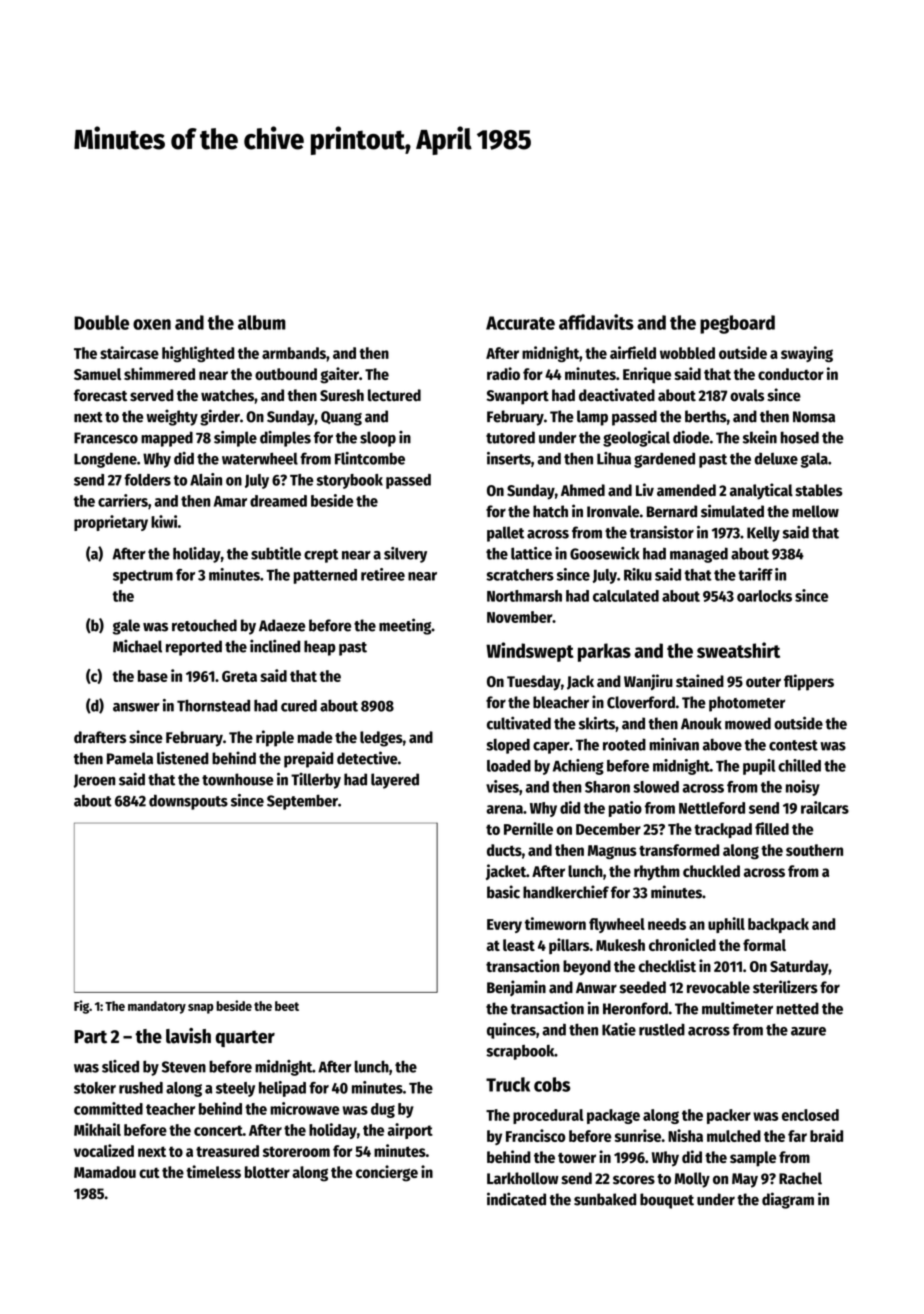 This page has width=924, height=1314. What do you see at coordinates (626, 596) in the page?
I see `calculated` at bounding box center [626, 596].
